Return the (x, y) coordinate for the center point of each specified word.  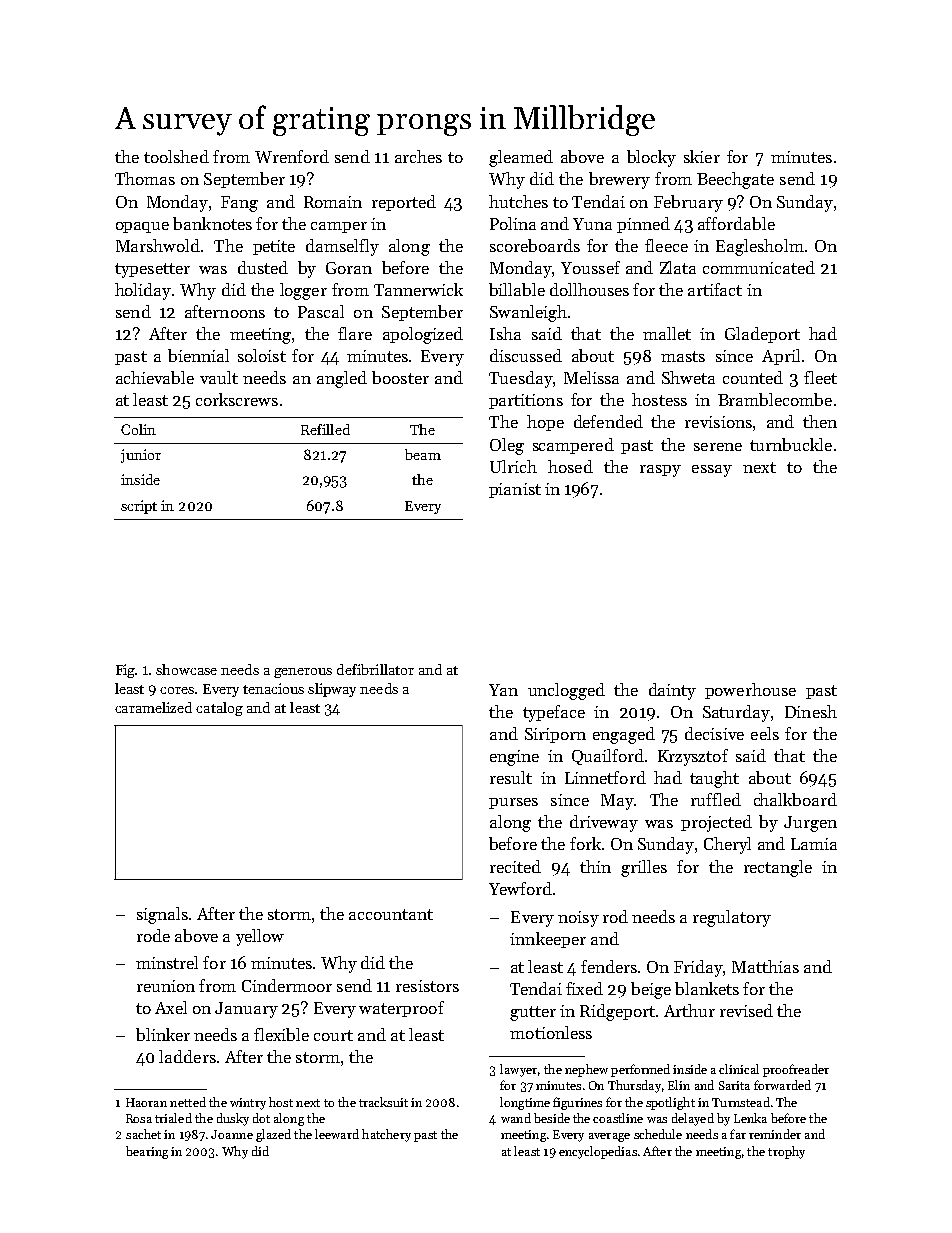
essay (712, 471)
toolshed (176, 156)
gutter (533, 1013)
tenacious (273, 688)
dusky (233, 1119)
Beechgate (735, 180)
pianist (515, 490)
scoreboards (535, 245)
